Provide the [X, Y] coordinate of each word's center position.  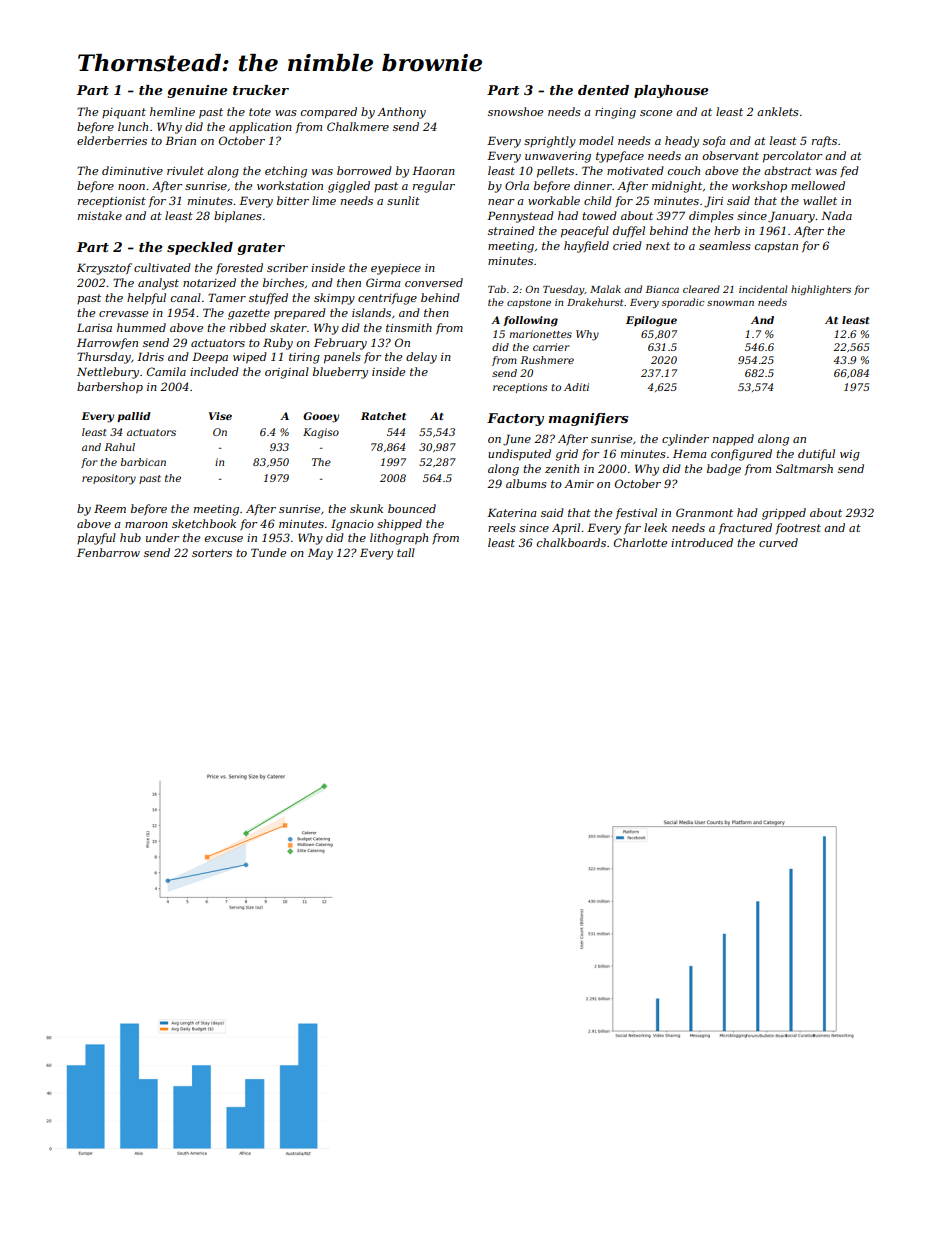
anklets [778, 111]
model [596, 140]
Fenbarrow [108, 552]
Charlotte [640, 542]
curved [778, 542]
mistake [100, 215]
